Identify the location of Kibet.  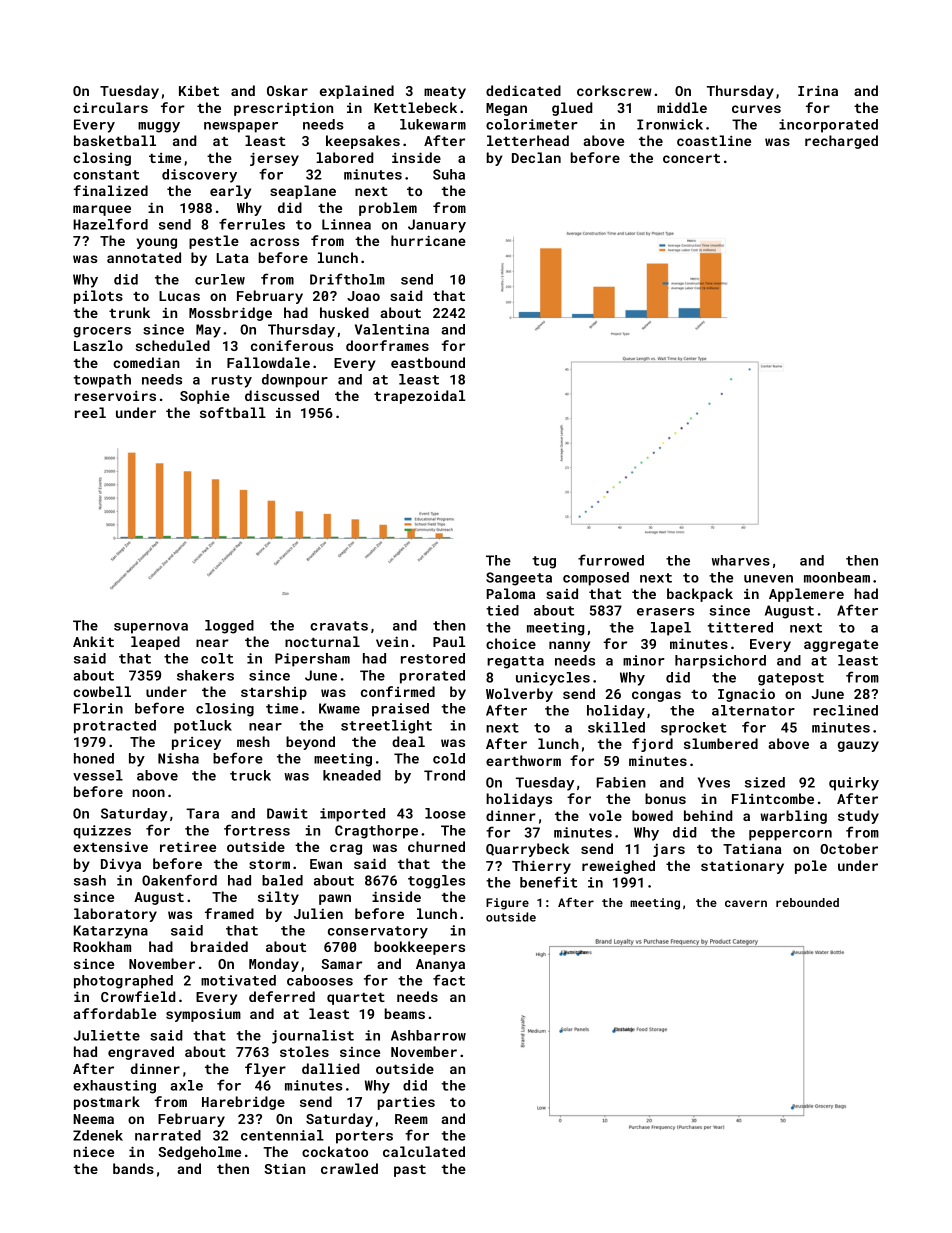
(199, 90).
